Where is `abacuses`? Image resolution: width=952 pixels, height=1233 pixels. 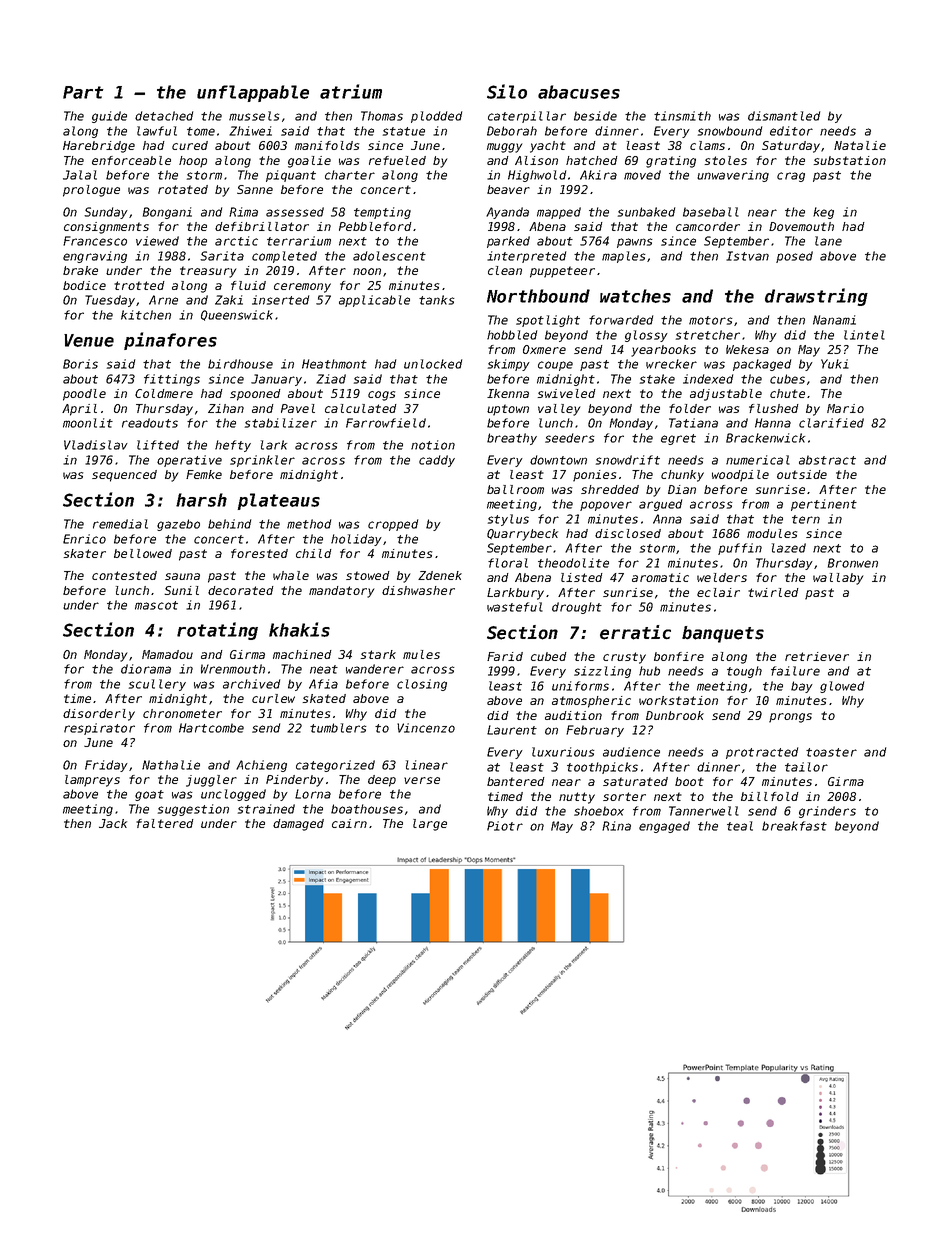 abacuses is located at coordinates (579, 92).
